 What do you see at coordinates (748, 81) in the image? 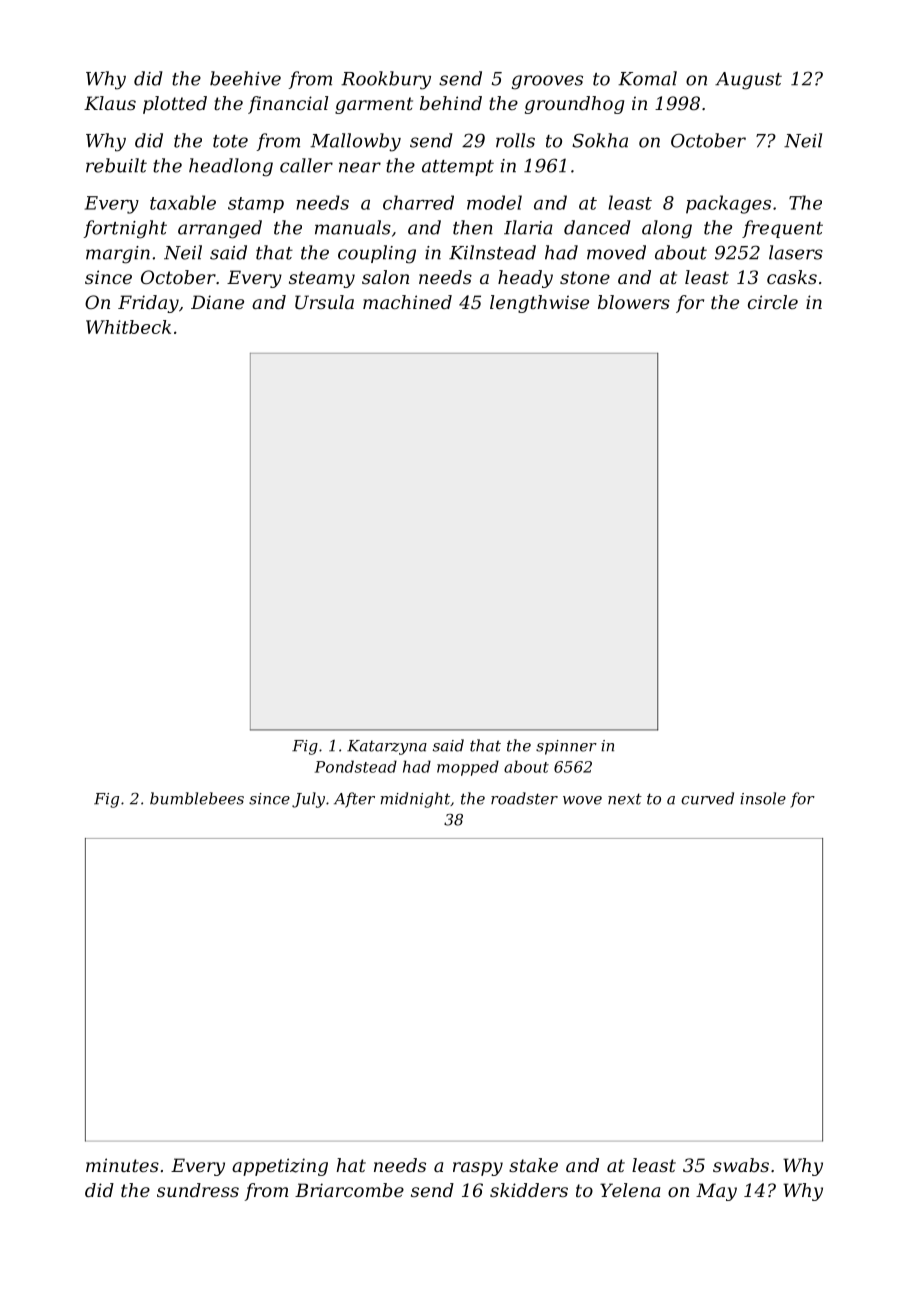
I see `August` at bounding box center [748, 81].
